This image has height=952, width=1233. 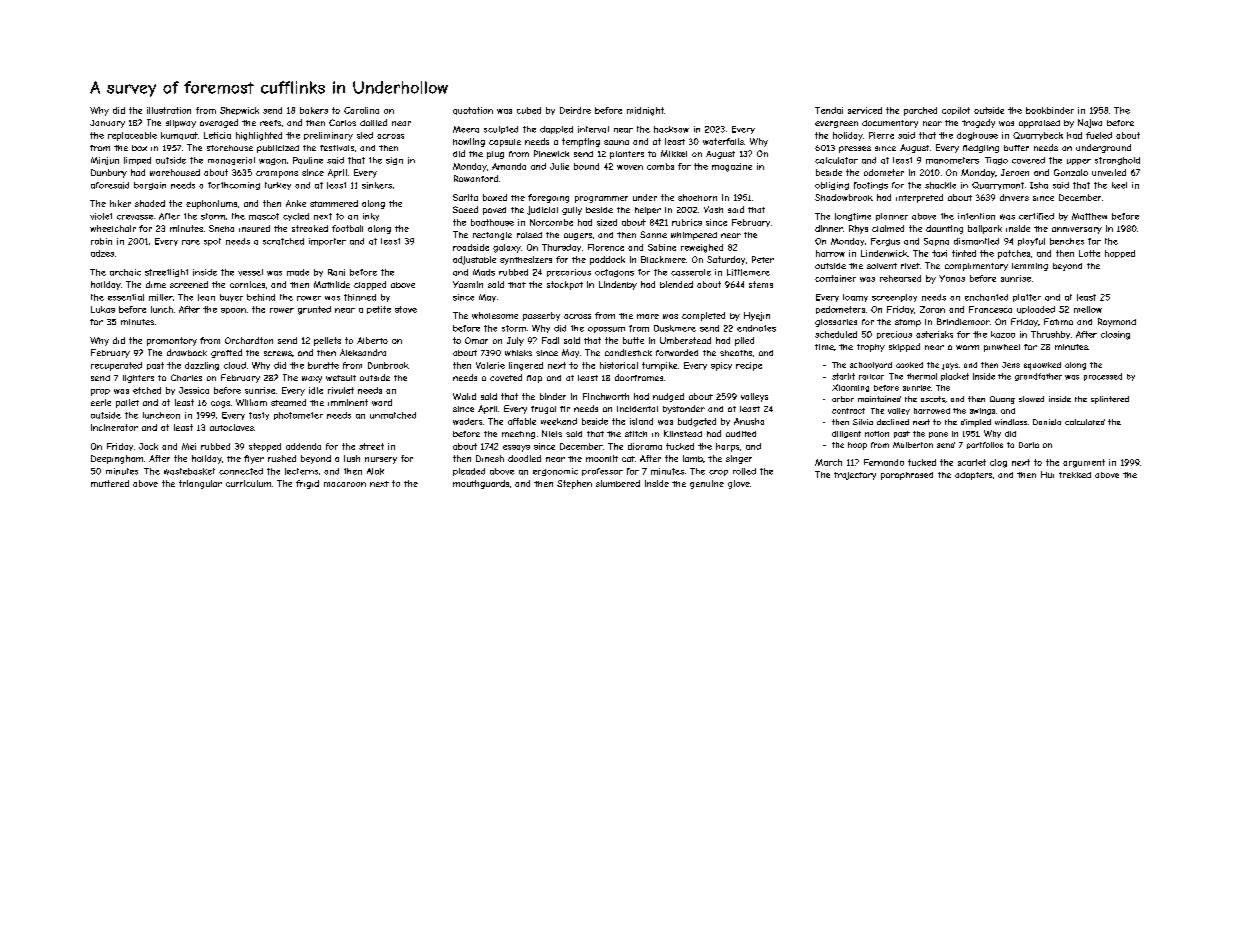 What do you see at coordinates (884, 253) in the image?
I see `Lindenwick` at bounding box center [884, 253].
